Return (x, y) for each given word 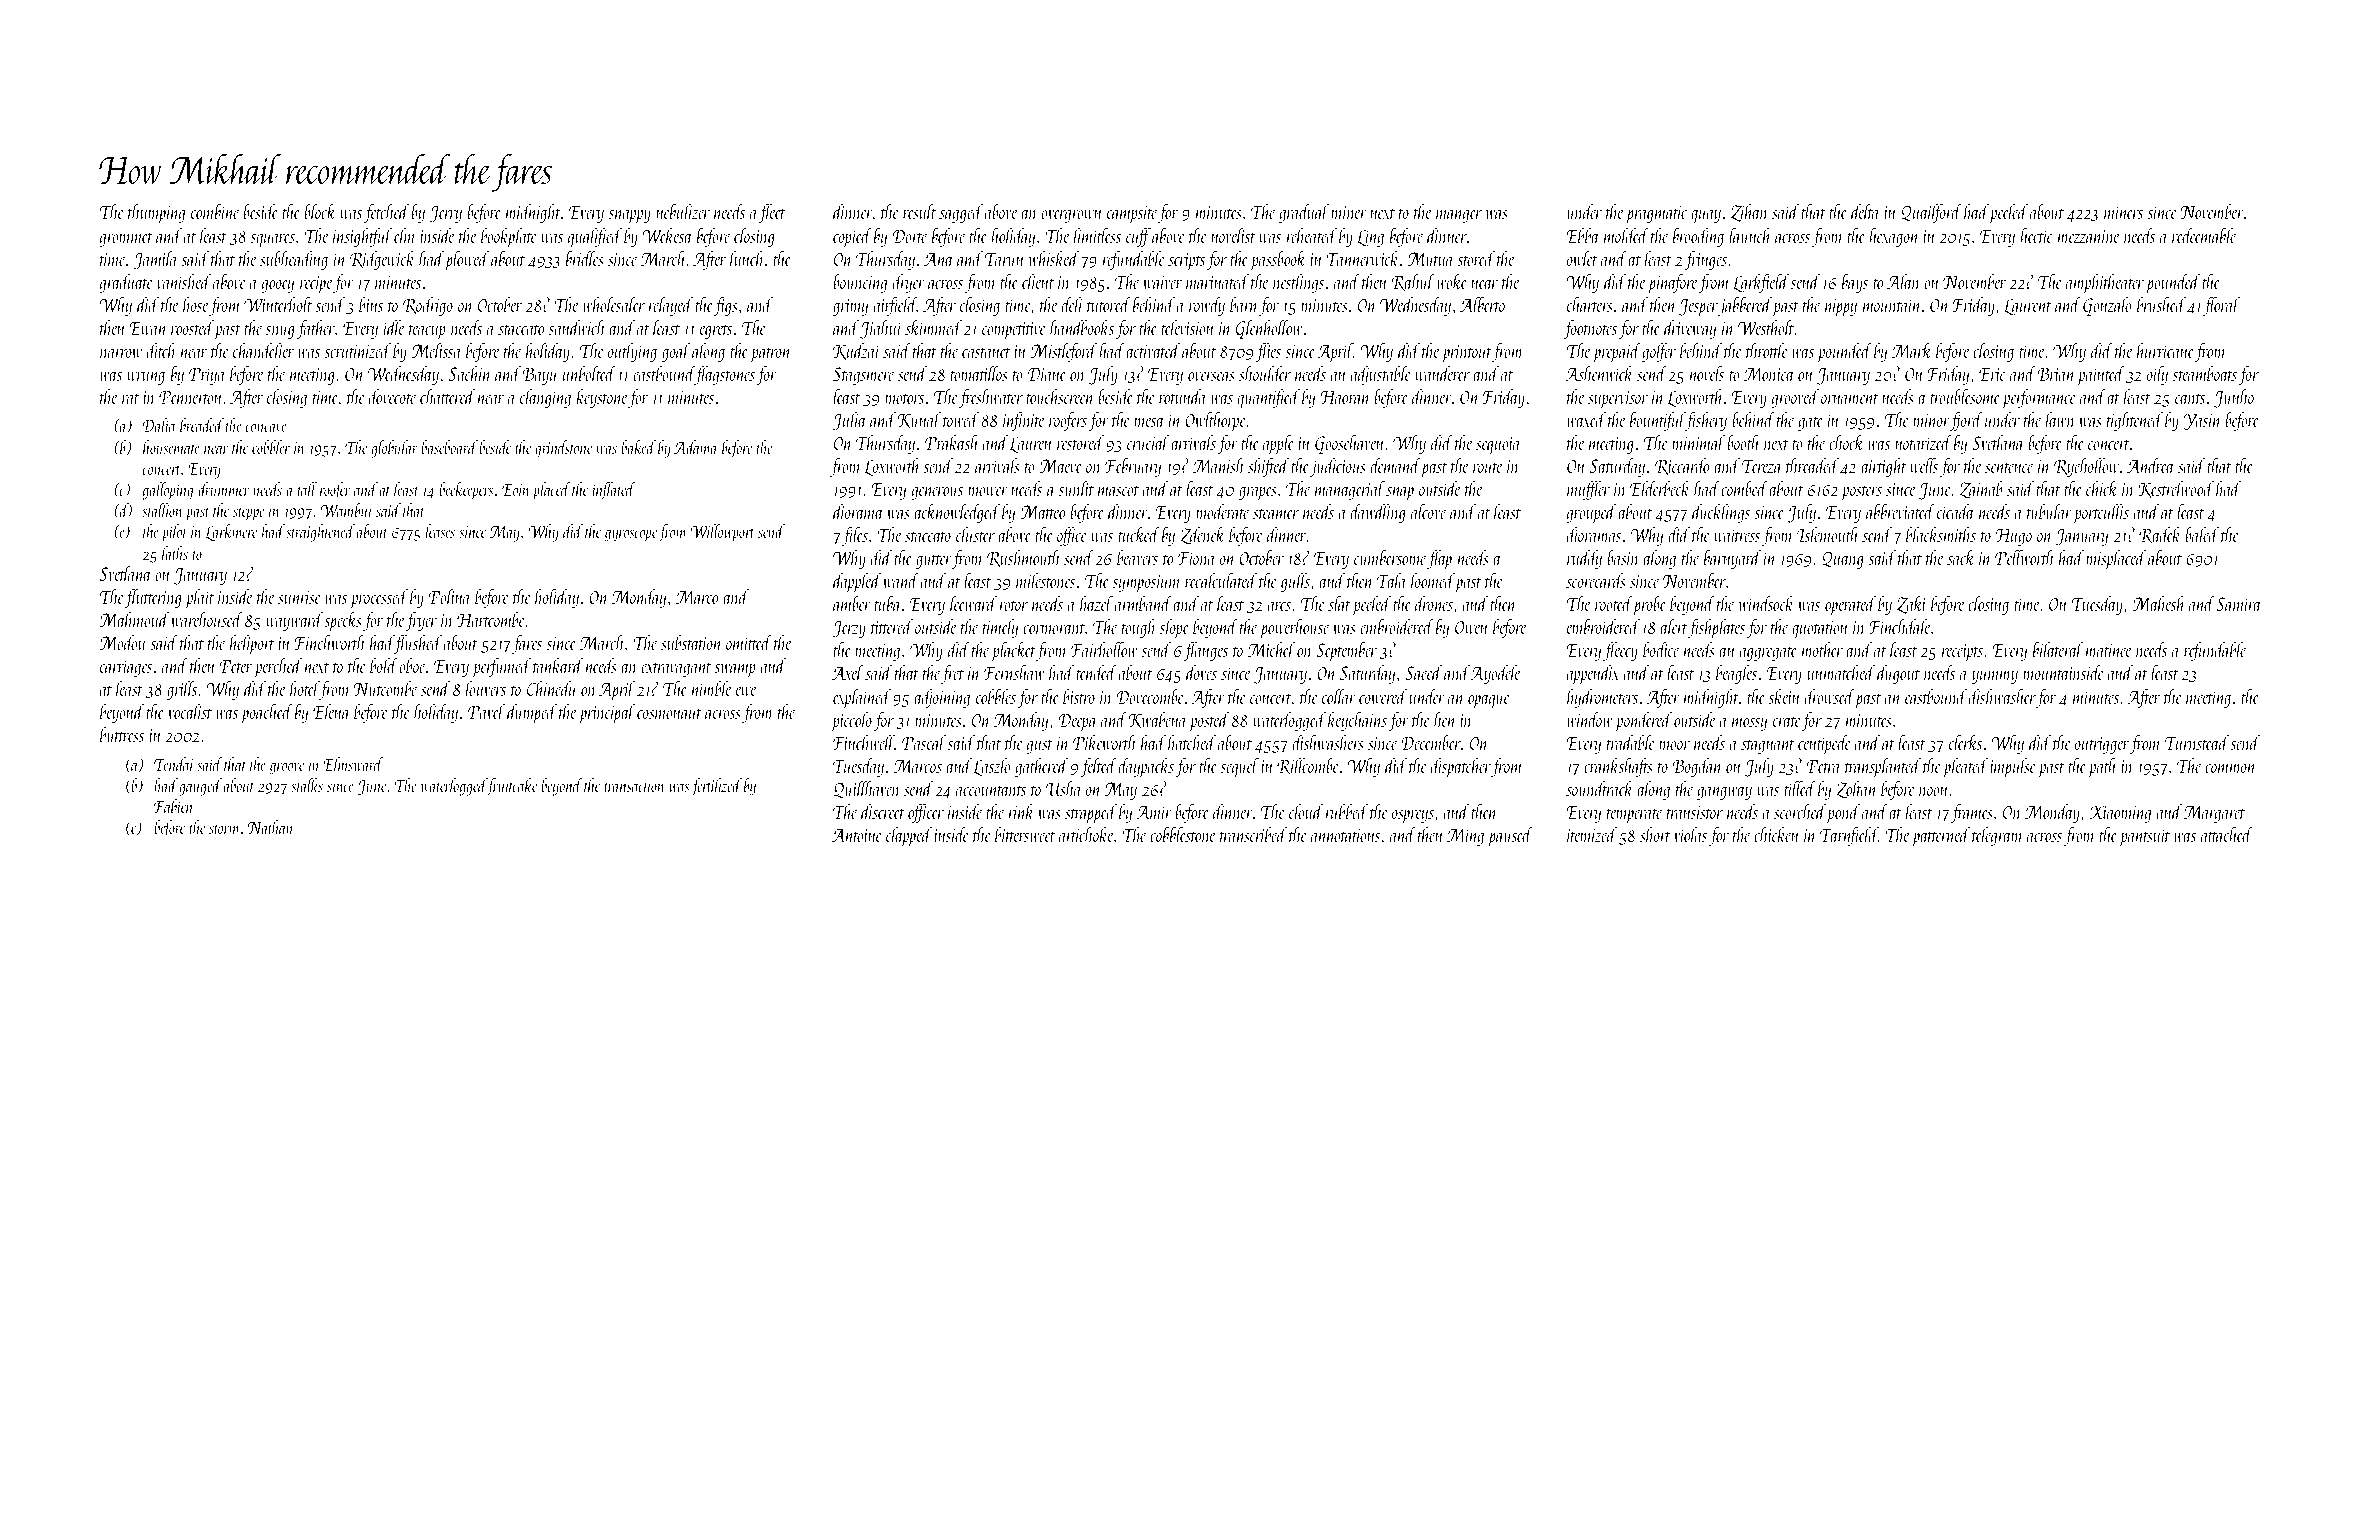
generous (937, 493)
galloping (168, 491)
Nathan (270, 827)
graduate (126, 283)
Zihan (1749, 213)
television (1187, 327)
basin (1622, 557)
